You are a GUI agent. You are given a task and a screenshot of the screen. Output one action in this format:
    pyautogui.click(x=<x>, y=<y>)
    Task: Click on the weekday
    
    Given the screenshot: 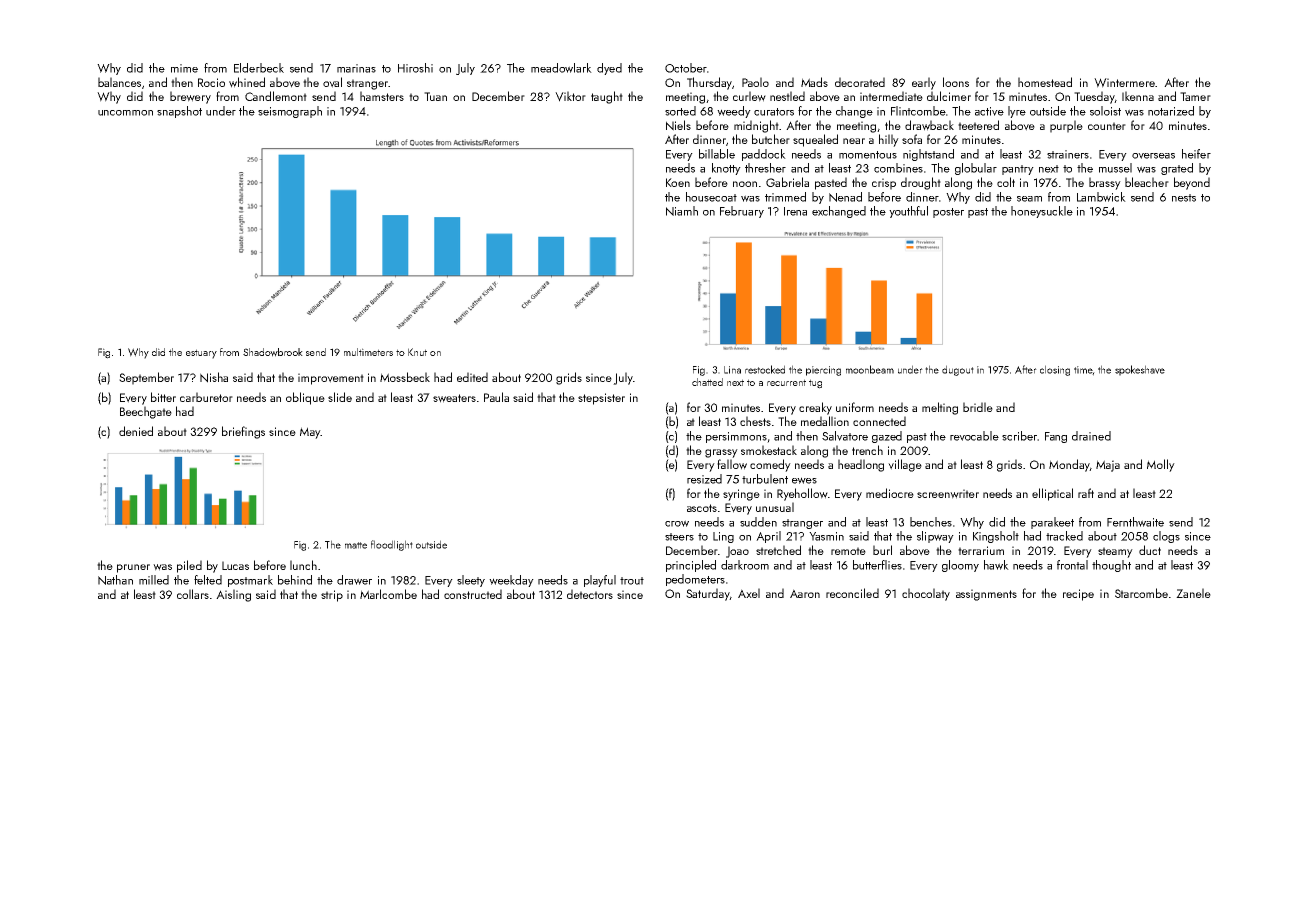 What is the action you would take?
    pyautogui.click(x=511, y=581)
